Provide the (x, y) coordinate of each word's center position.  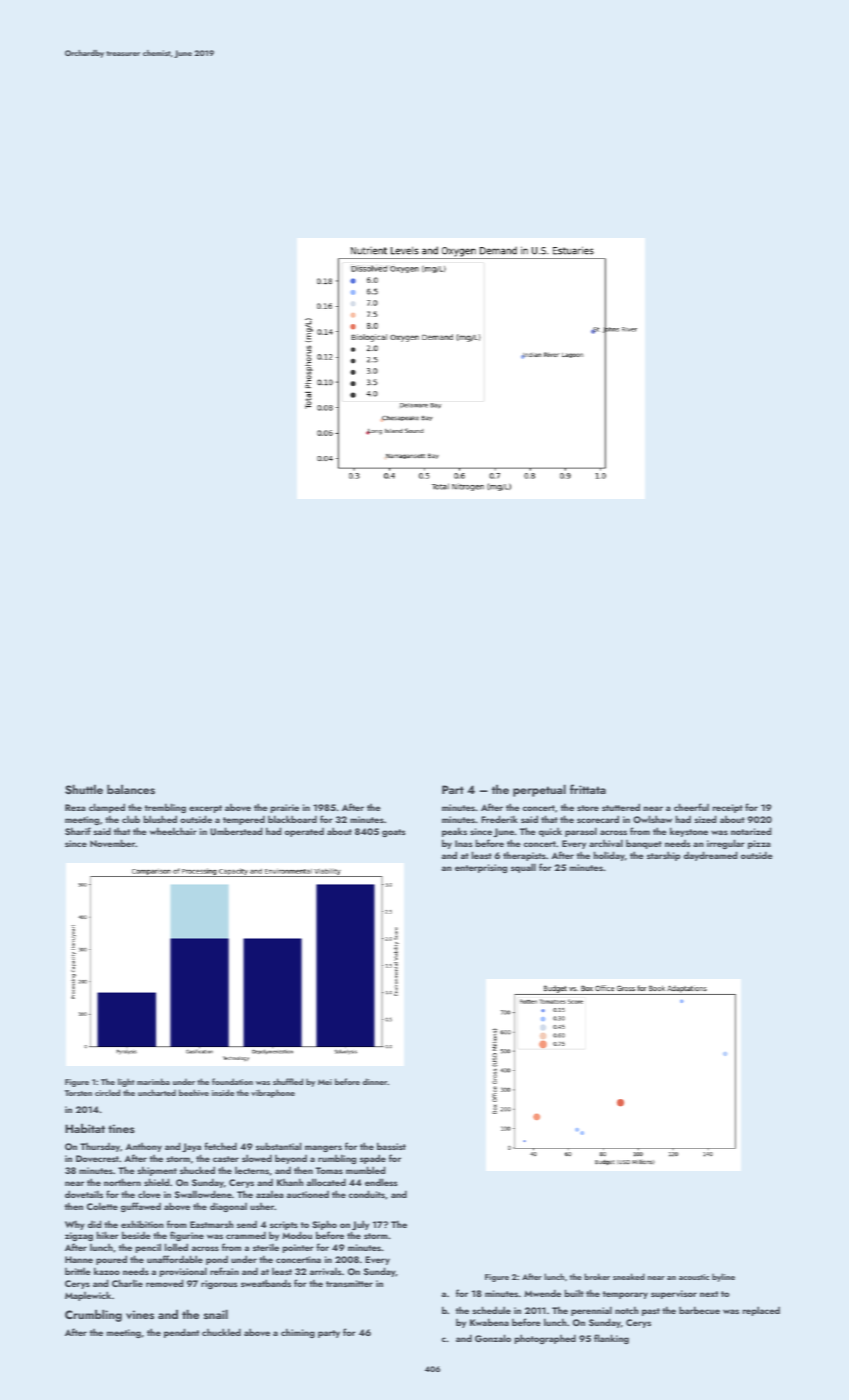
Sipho (324, 1225)
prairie (285, 808)
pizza (759, 844)
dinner (375, 1081)
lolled (176, 1247)
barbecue (699, 1310)
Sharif (78, 831)
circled (107, 1092)
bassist (391, 1146)
